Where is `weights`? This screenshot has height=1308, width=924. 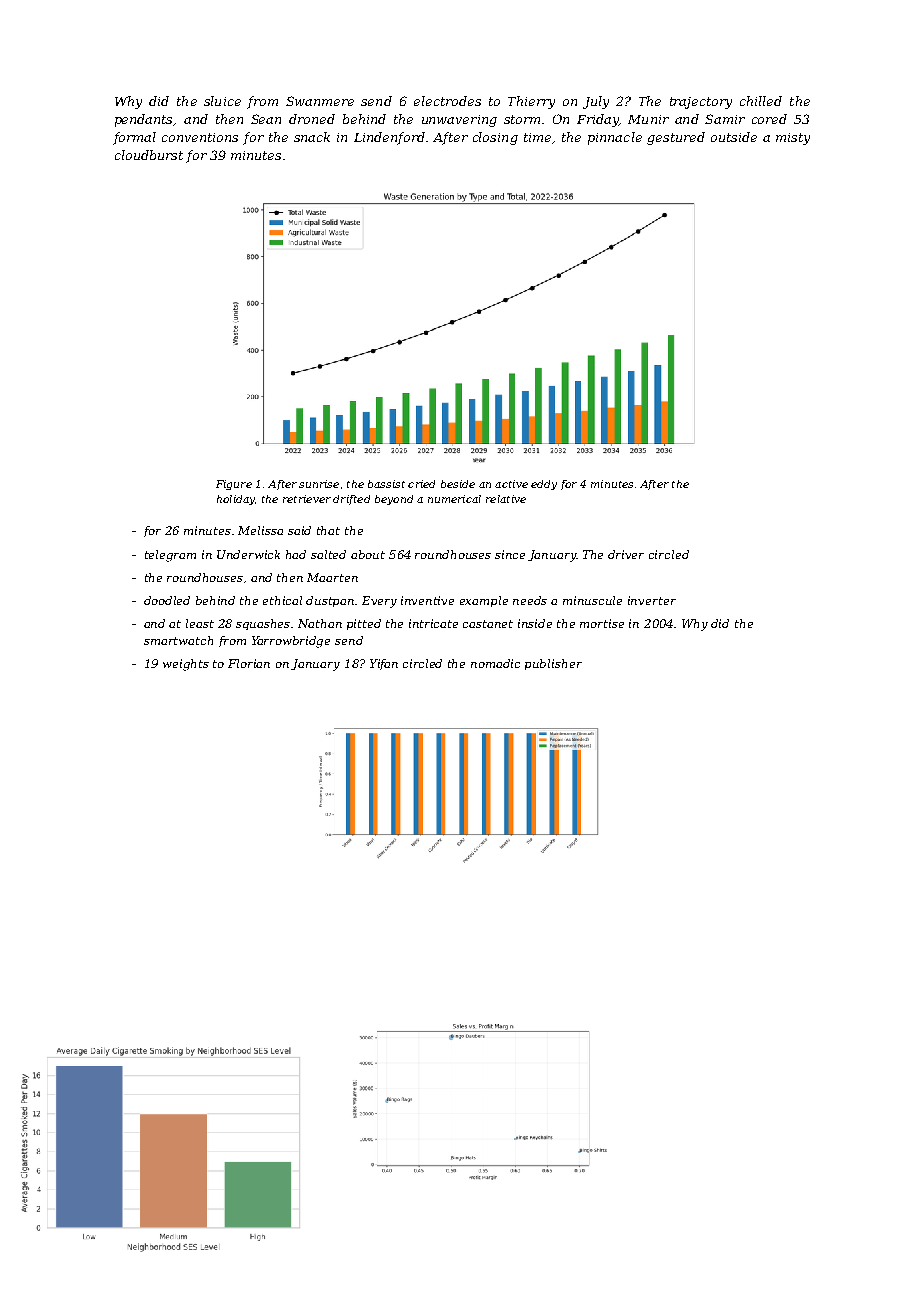 weights is located at coordinates (186, 665).
